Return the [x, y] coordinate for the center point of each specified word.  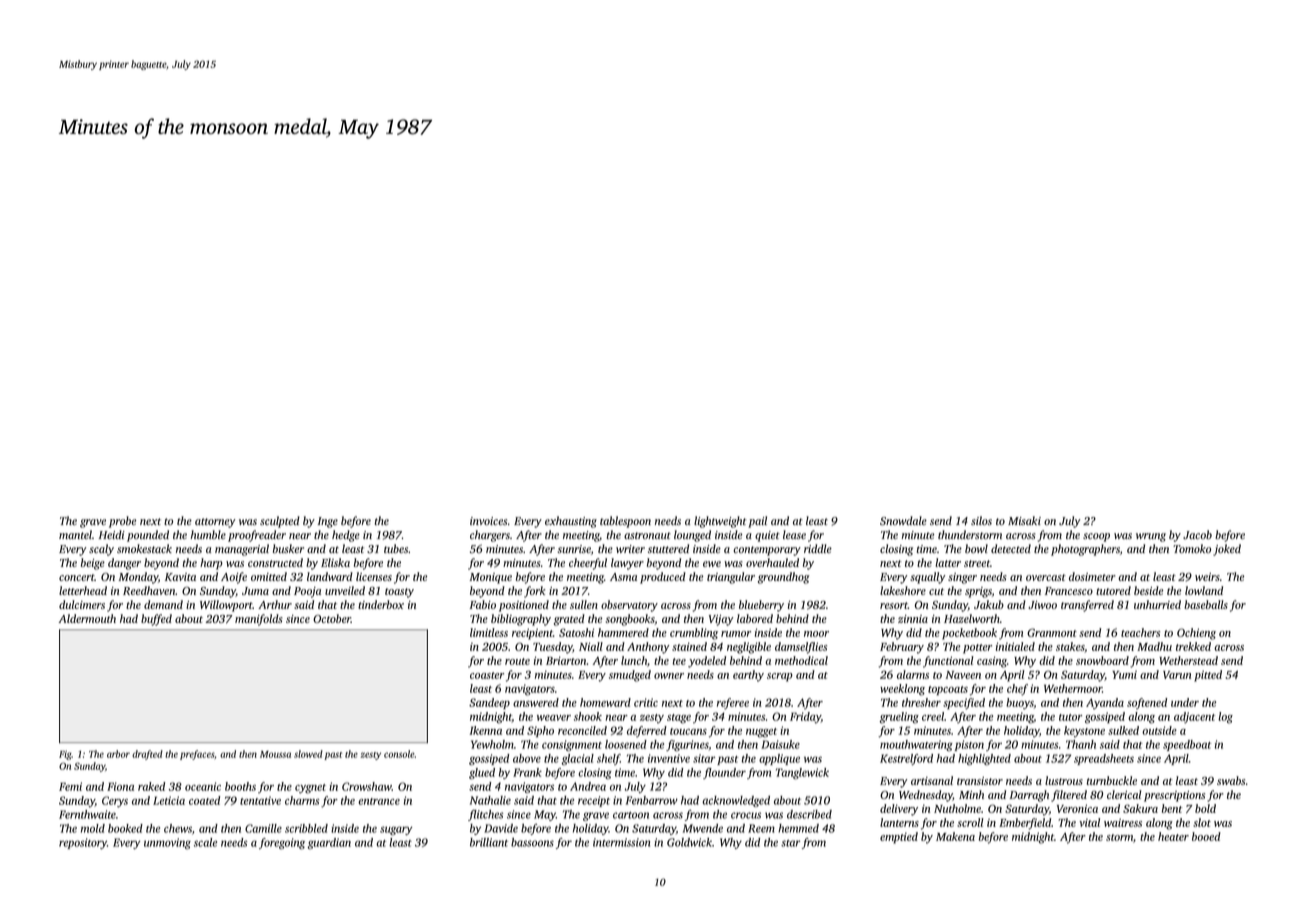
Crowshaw [367, 786]
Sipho [540, 731]
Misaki [1024, 520]
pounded [148, 536]
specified [964, 704]
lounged [692, 536]
